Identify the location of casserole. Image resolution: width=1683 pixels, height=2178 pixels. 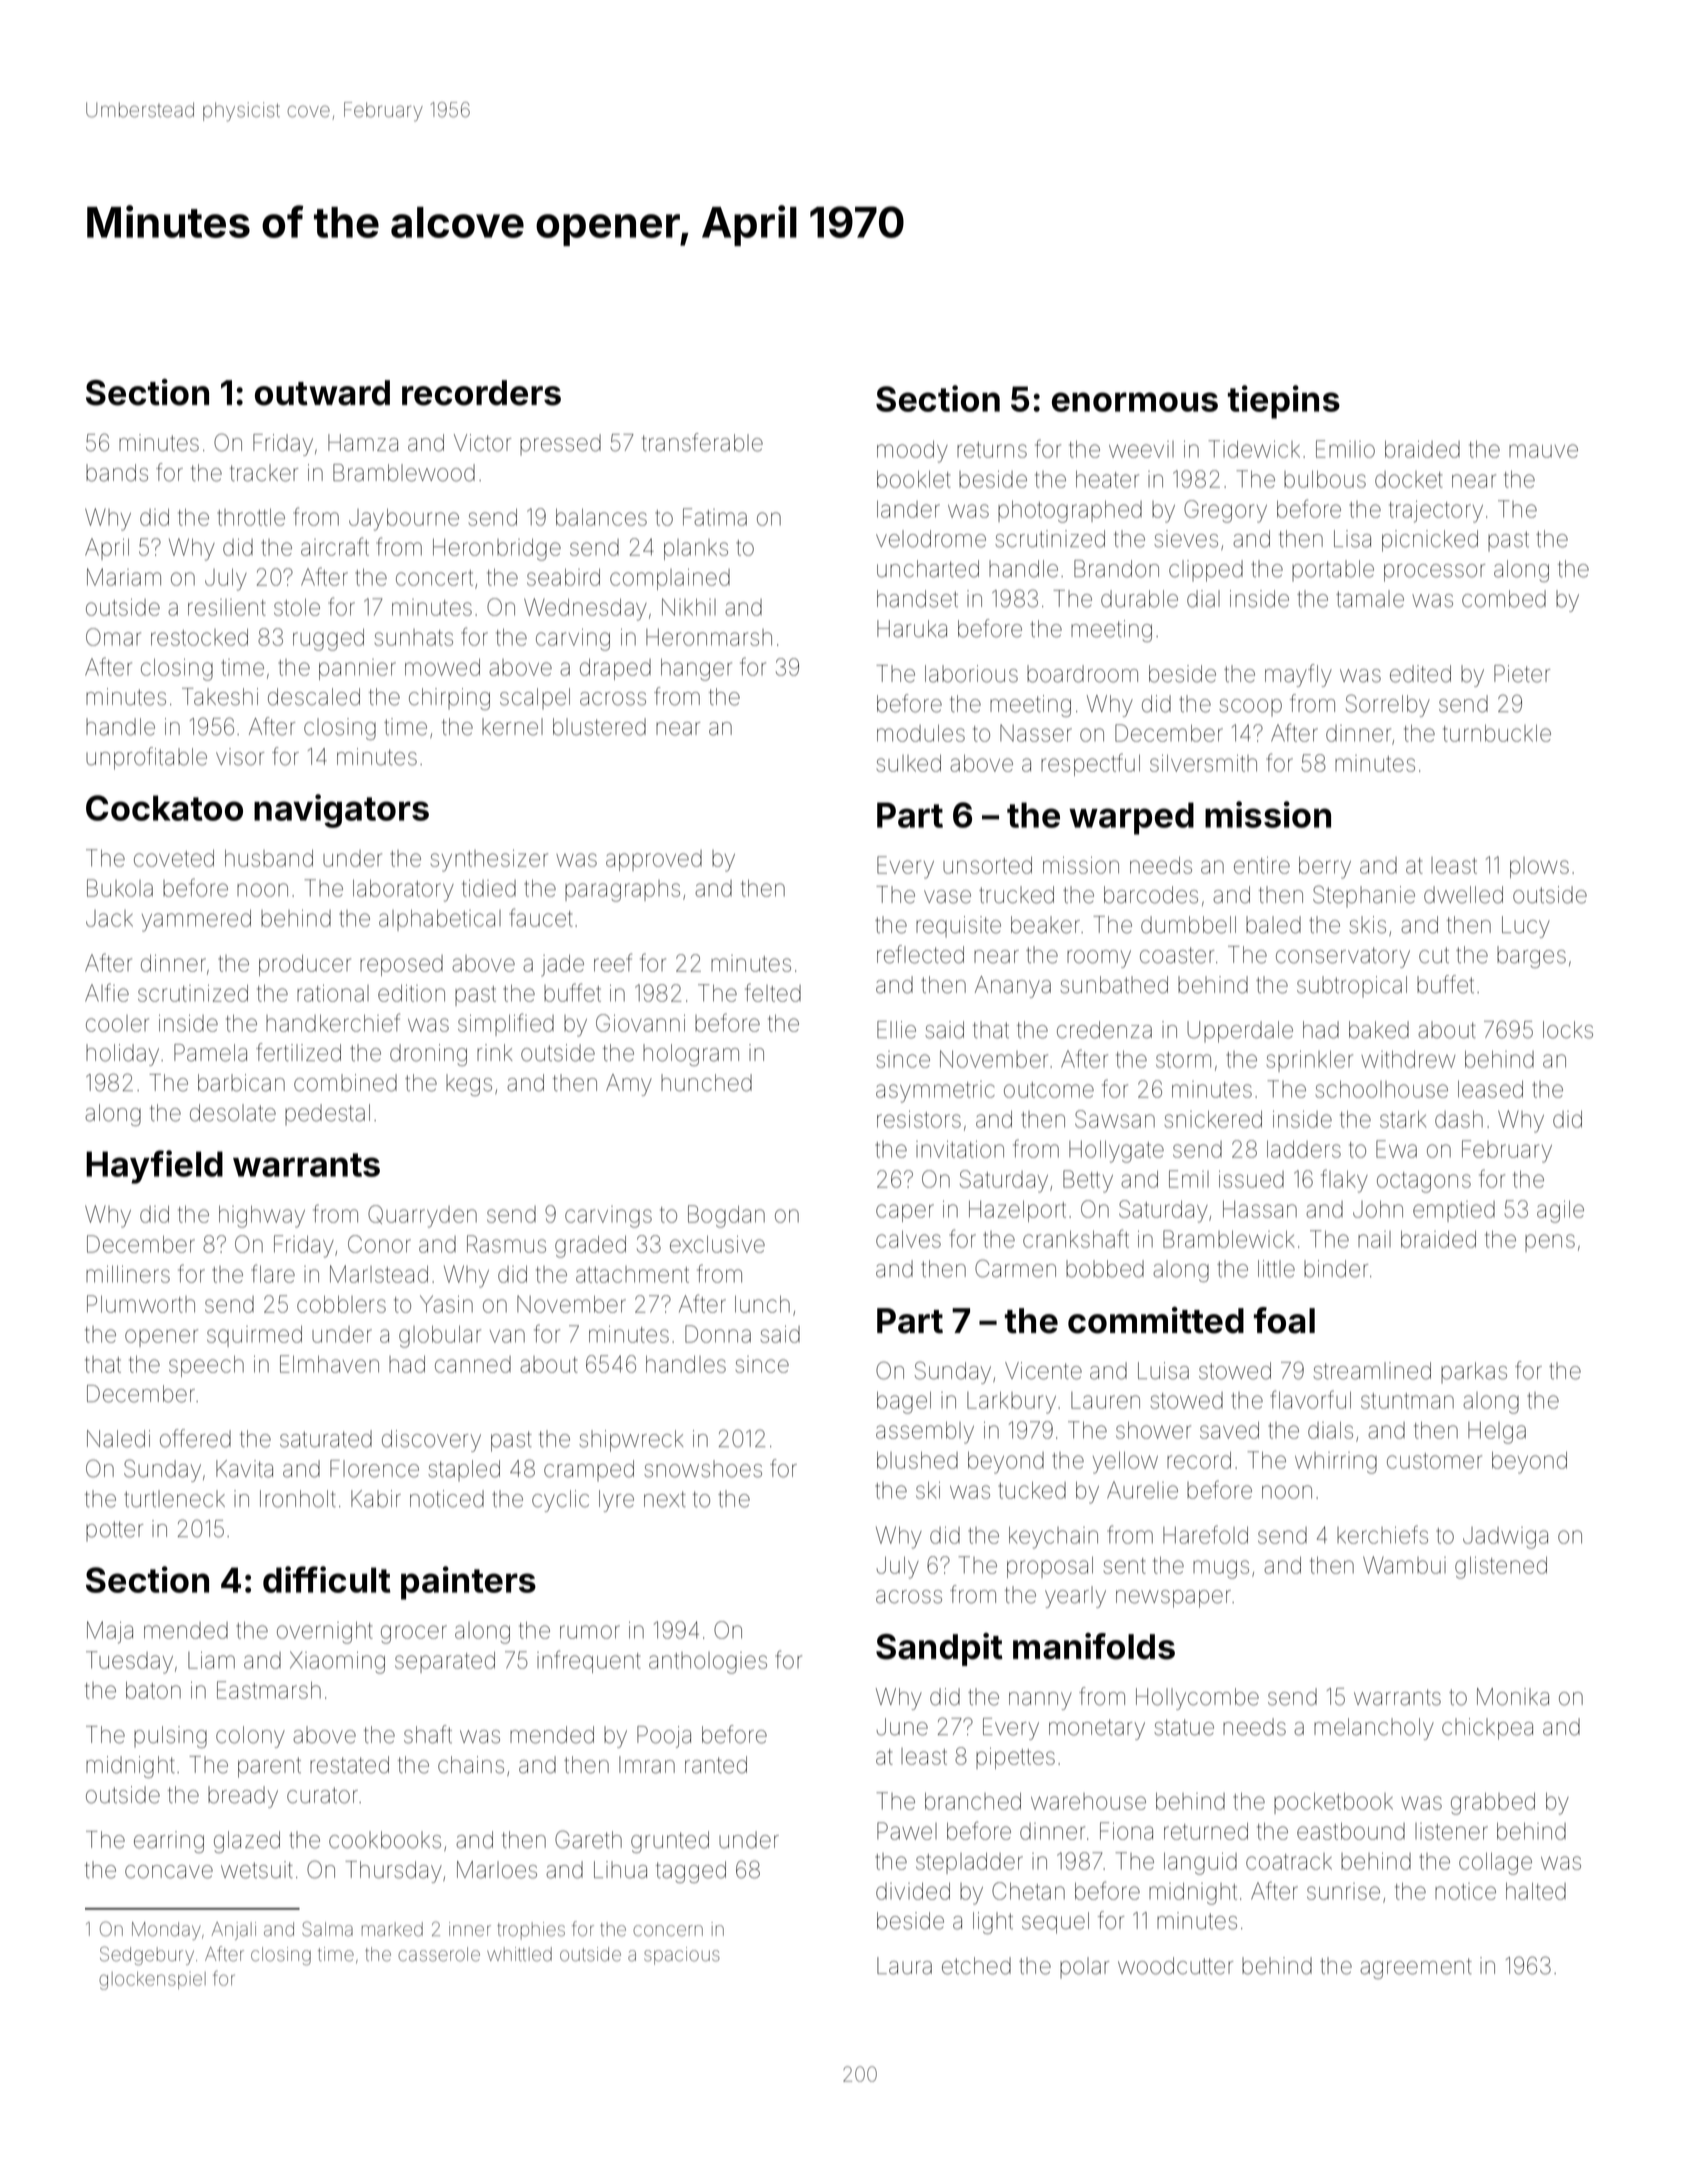
(439, 1954).
